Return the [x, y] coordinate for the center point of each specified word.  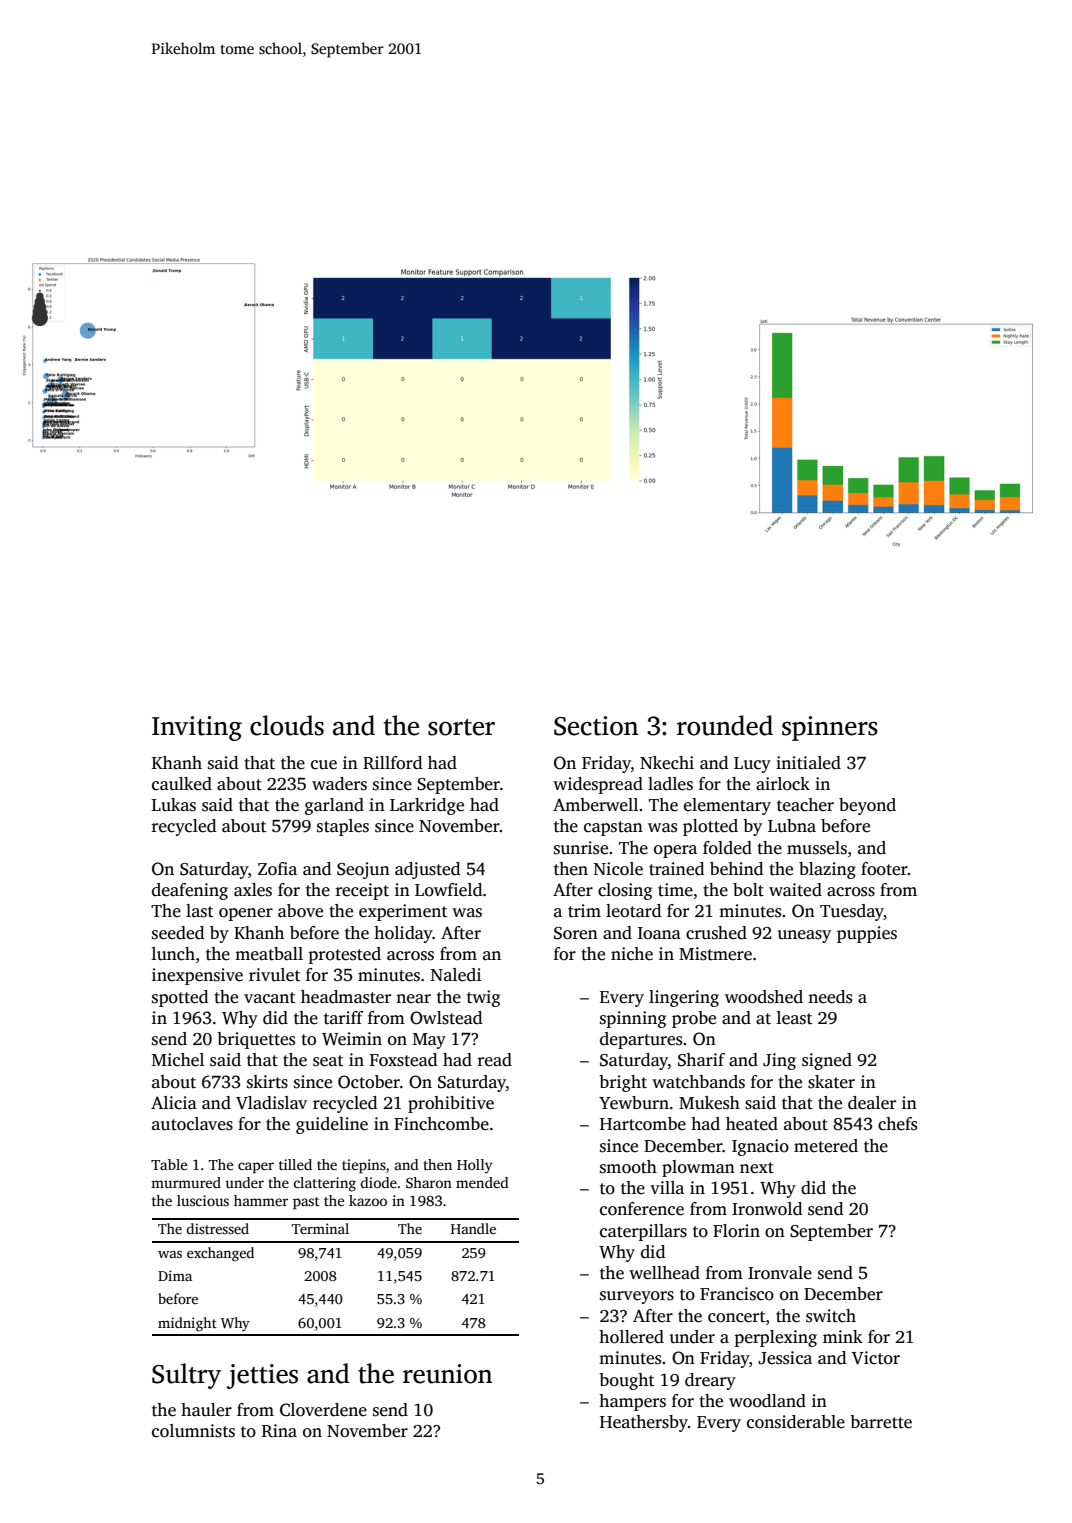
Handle [473, 1228]
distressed [217, 1228]
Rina [279, 1431]
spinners [830, 728]
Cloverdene [323, 1410]
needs [830, 997]
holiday [403, 934]
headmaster [346, 997]
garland [334, 806]
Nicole [618, 869]
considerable [796, 1422]
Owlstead [446, 1018]
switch [831, 1316]
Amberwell [595, 805]
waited [795, 890]
